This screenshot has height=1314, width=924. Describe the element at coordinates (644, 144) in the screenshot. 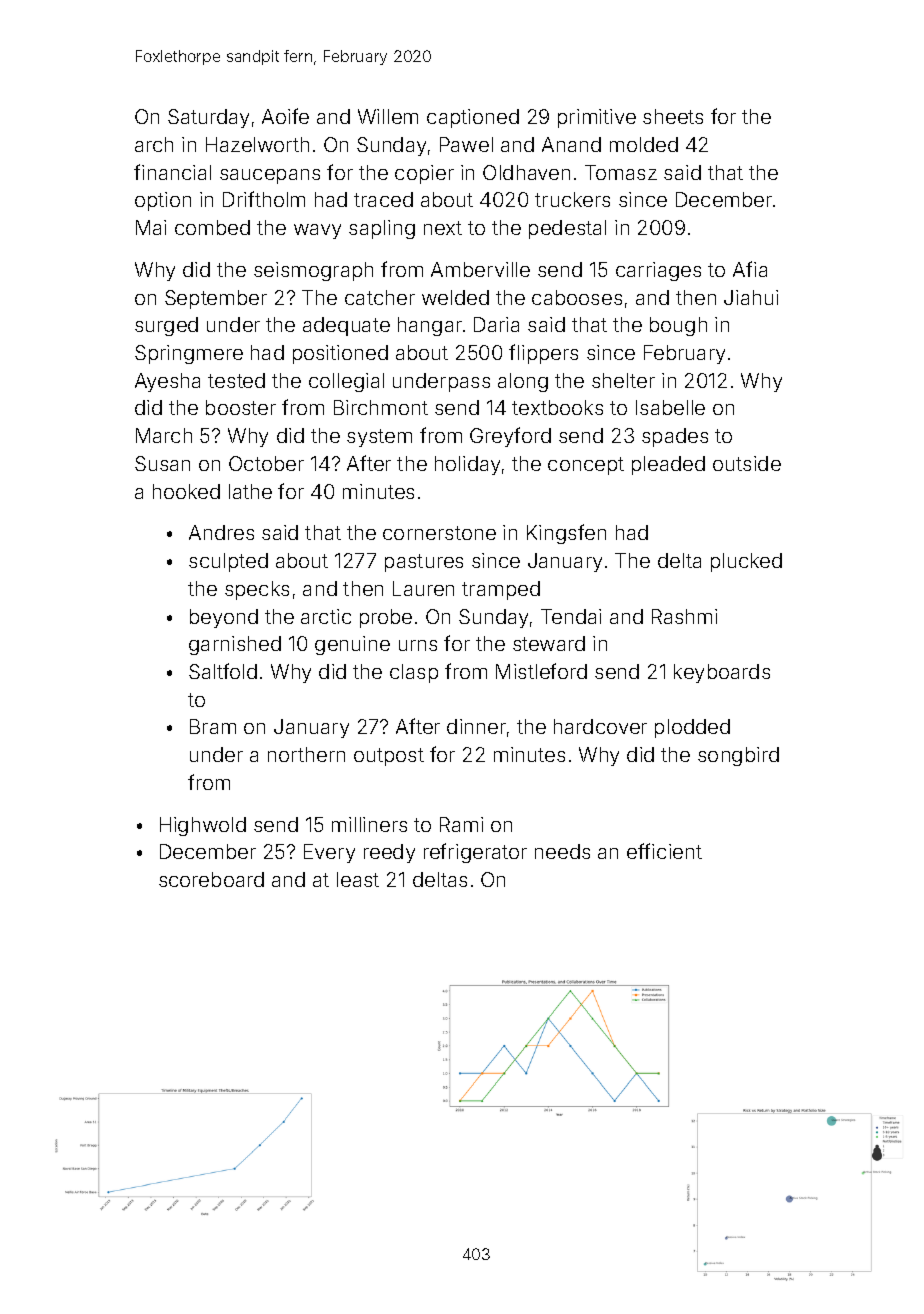

I see `molded` at that location.
